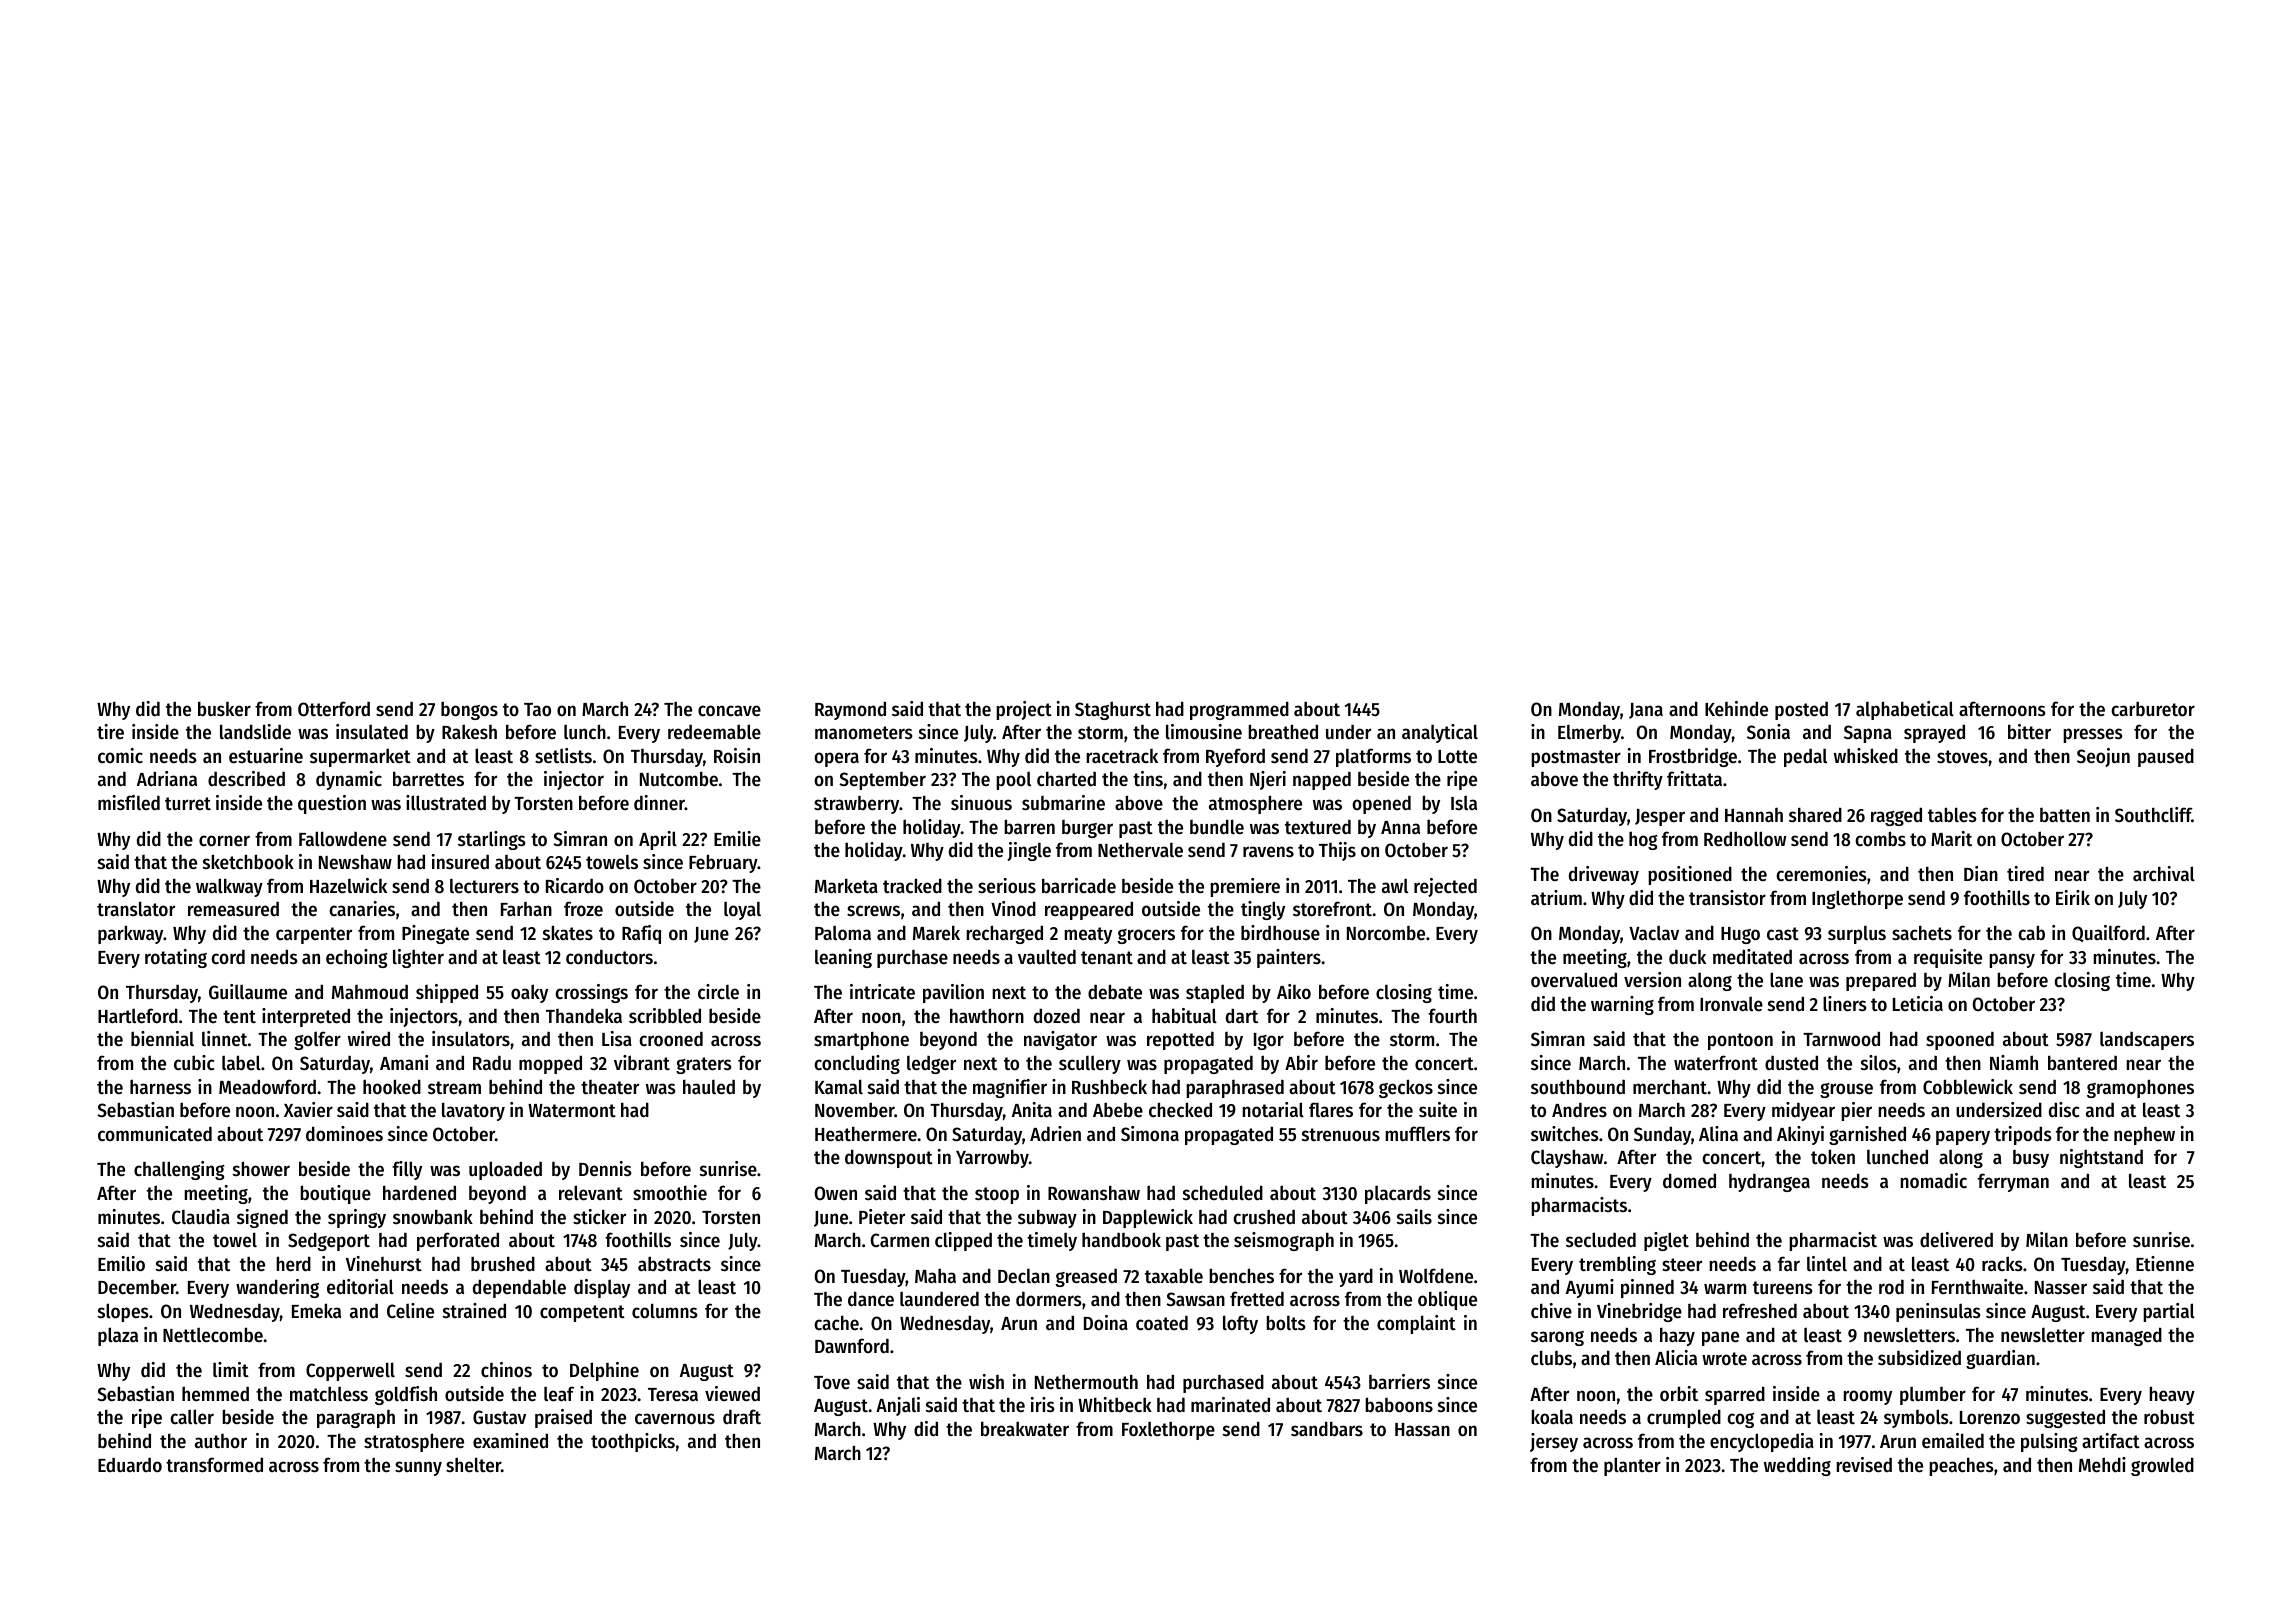 The width and height of the screenshot is (2292, 1620). I want to click on breakwater, so click(1025, 1429).
